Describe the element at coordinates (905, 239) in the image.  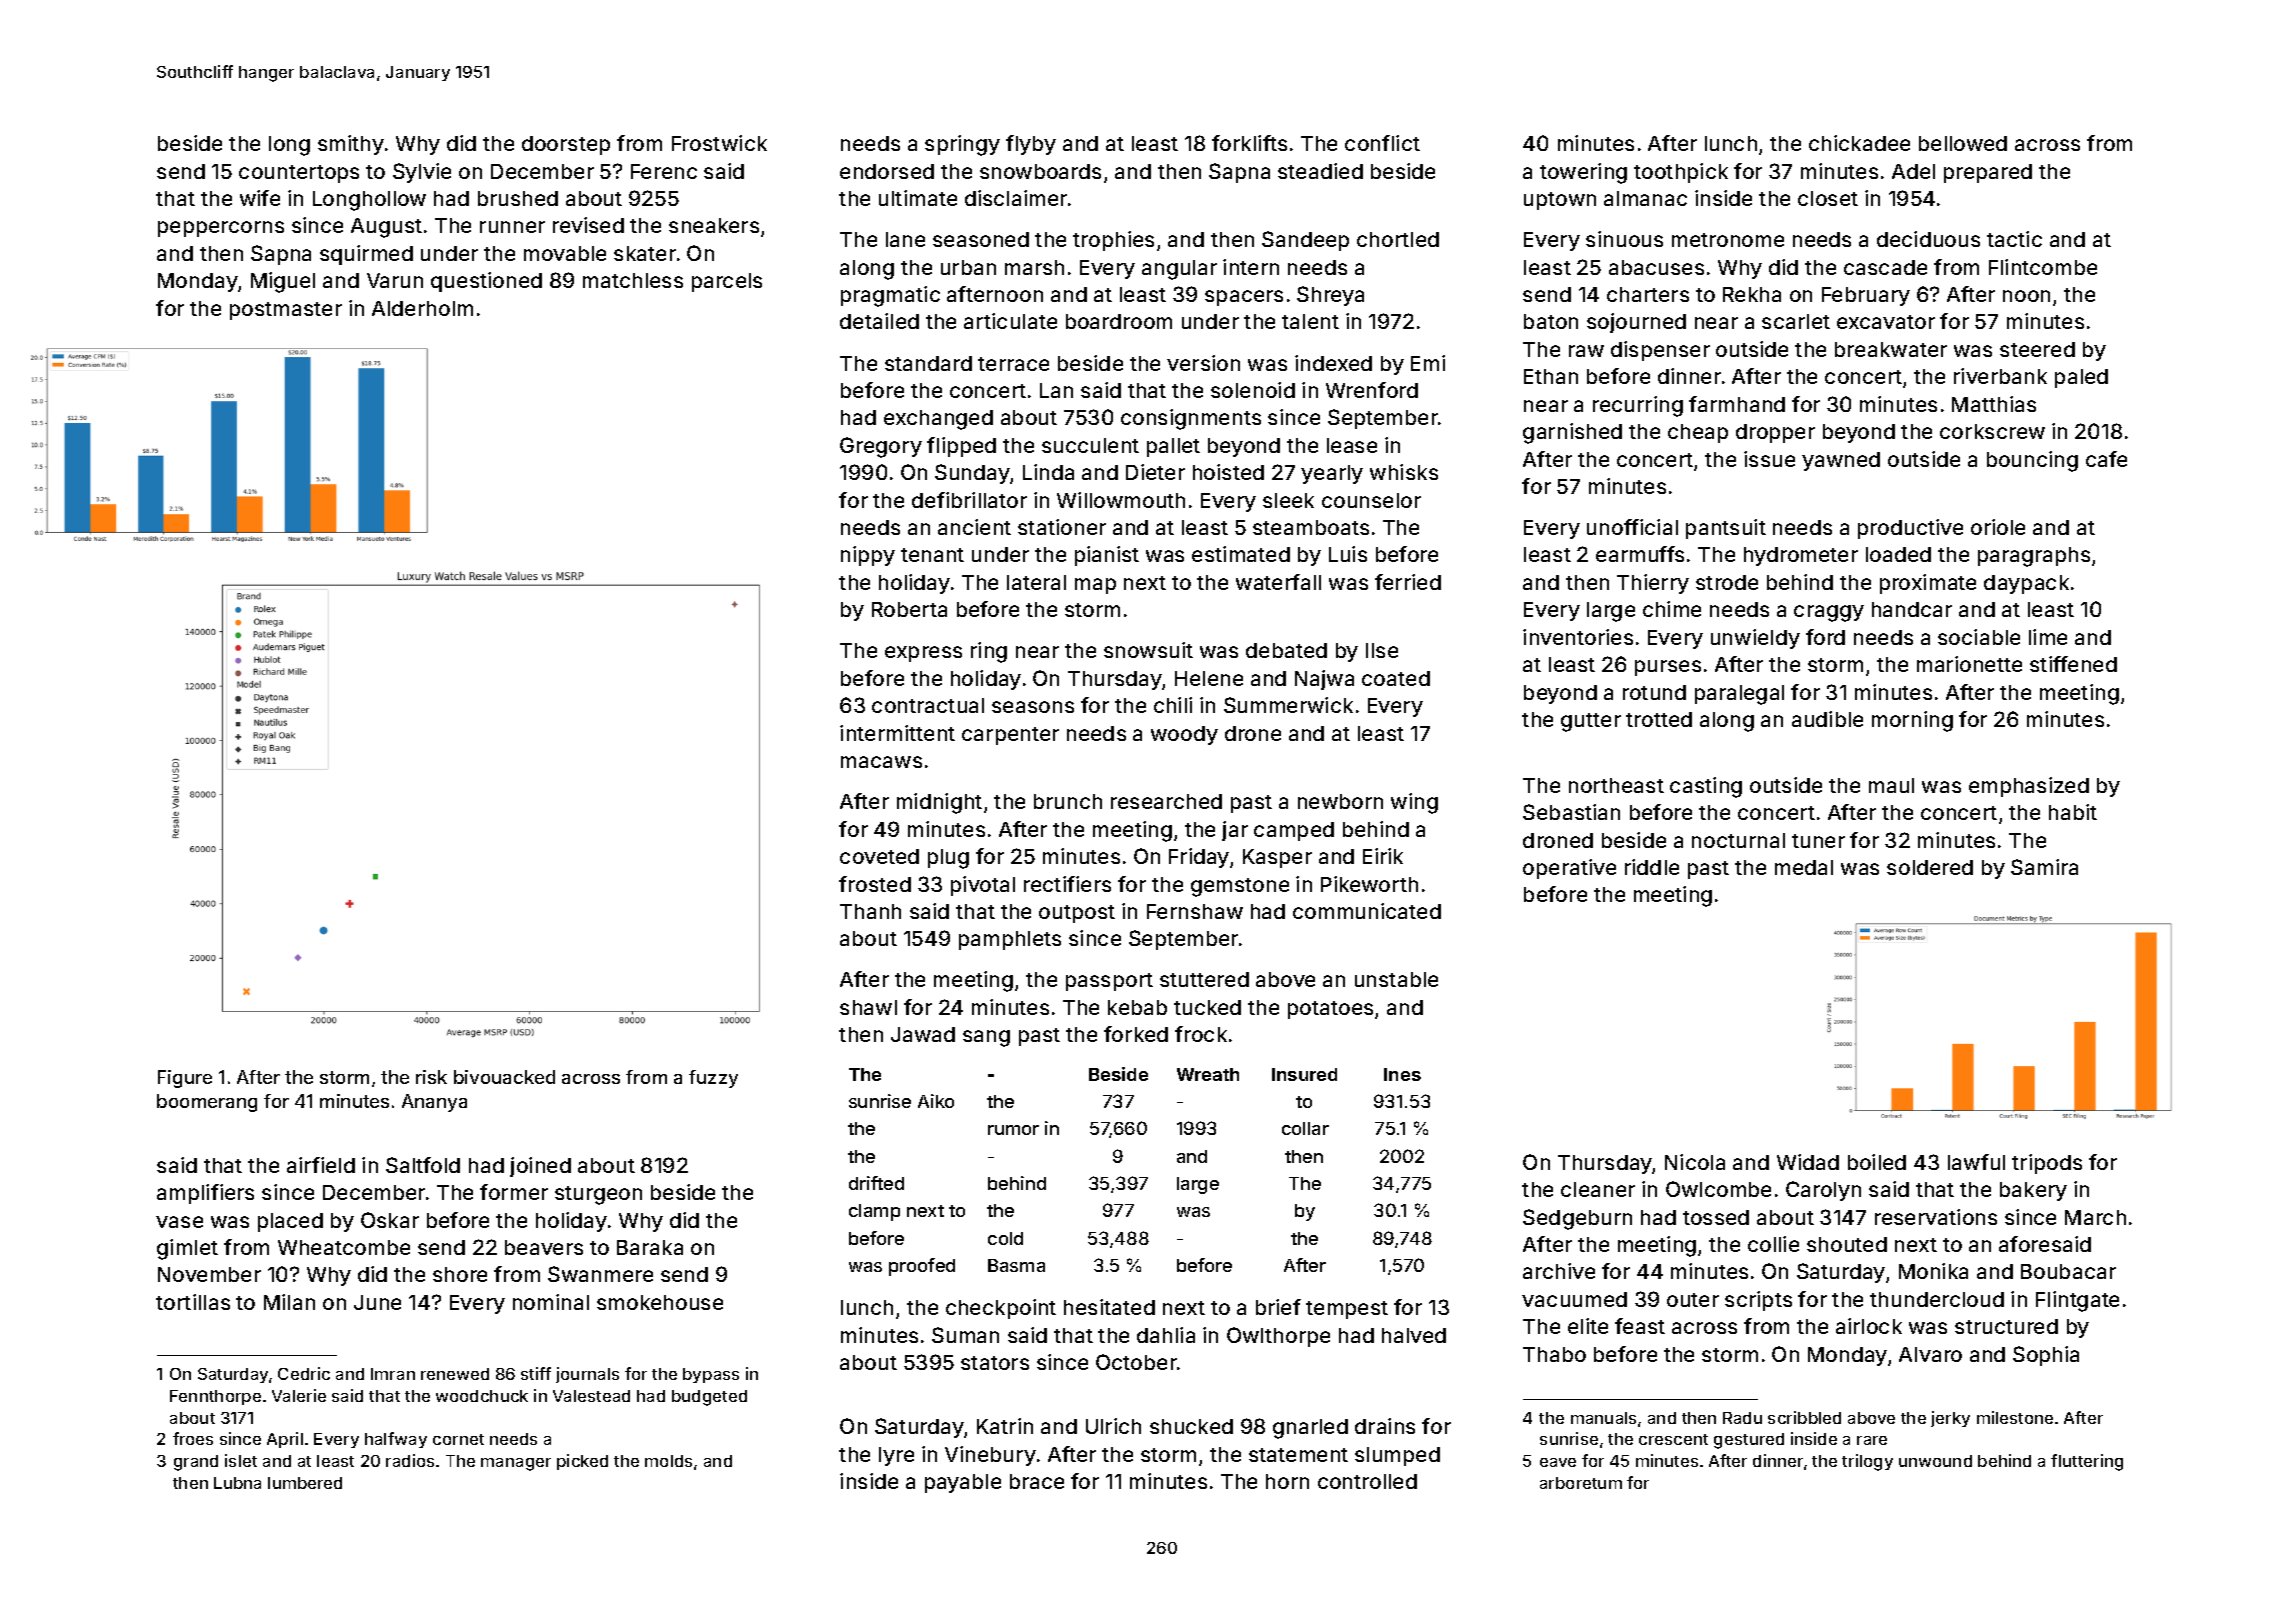
I see `lane` at that location.
